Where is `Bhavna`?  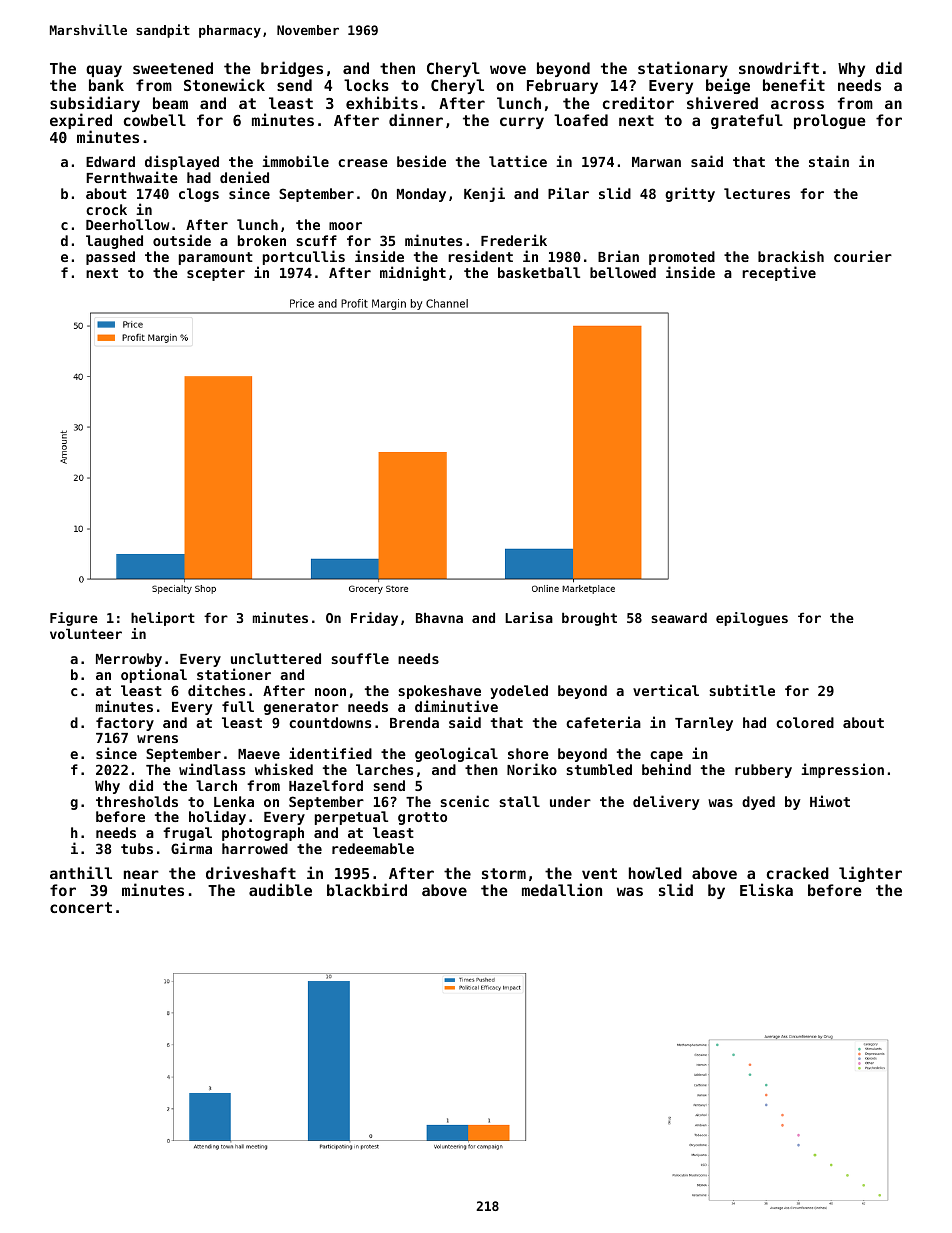
Bhavna is located at coordinates (439, 617).
